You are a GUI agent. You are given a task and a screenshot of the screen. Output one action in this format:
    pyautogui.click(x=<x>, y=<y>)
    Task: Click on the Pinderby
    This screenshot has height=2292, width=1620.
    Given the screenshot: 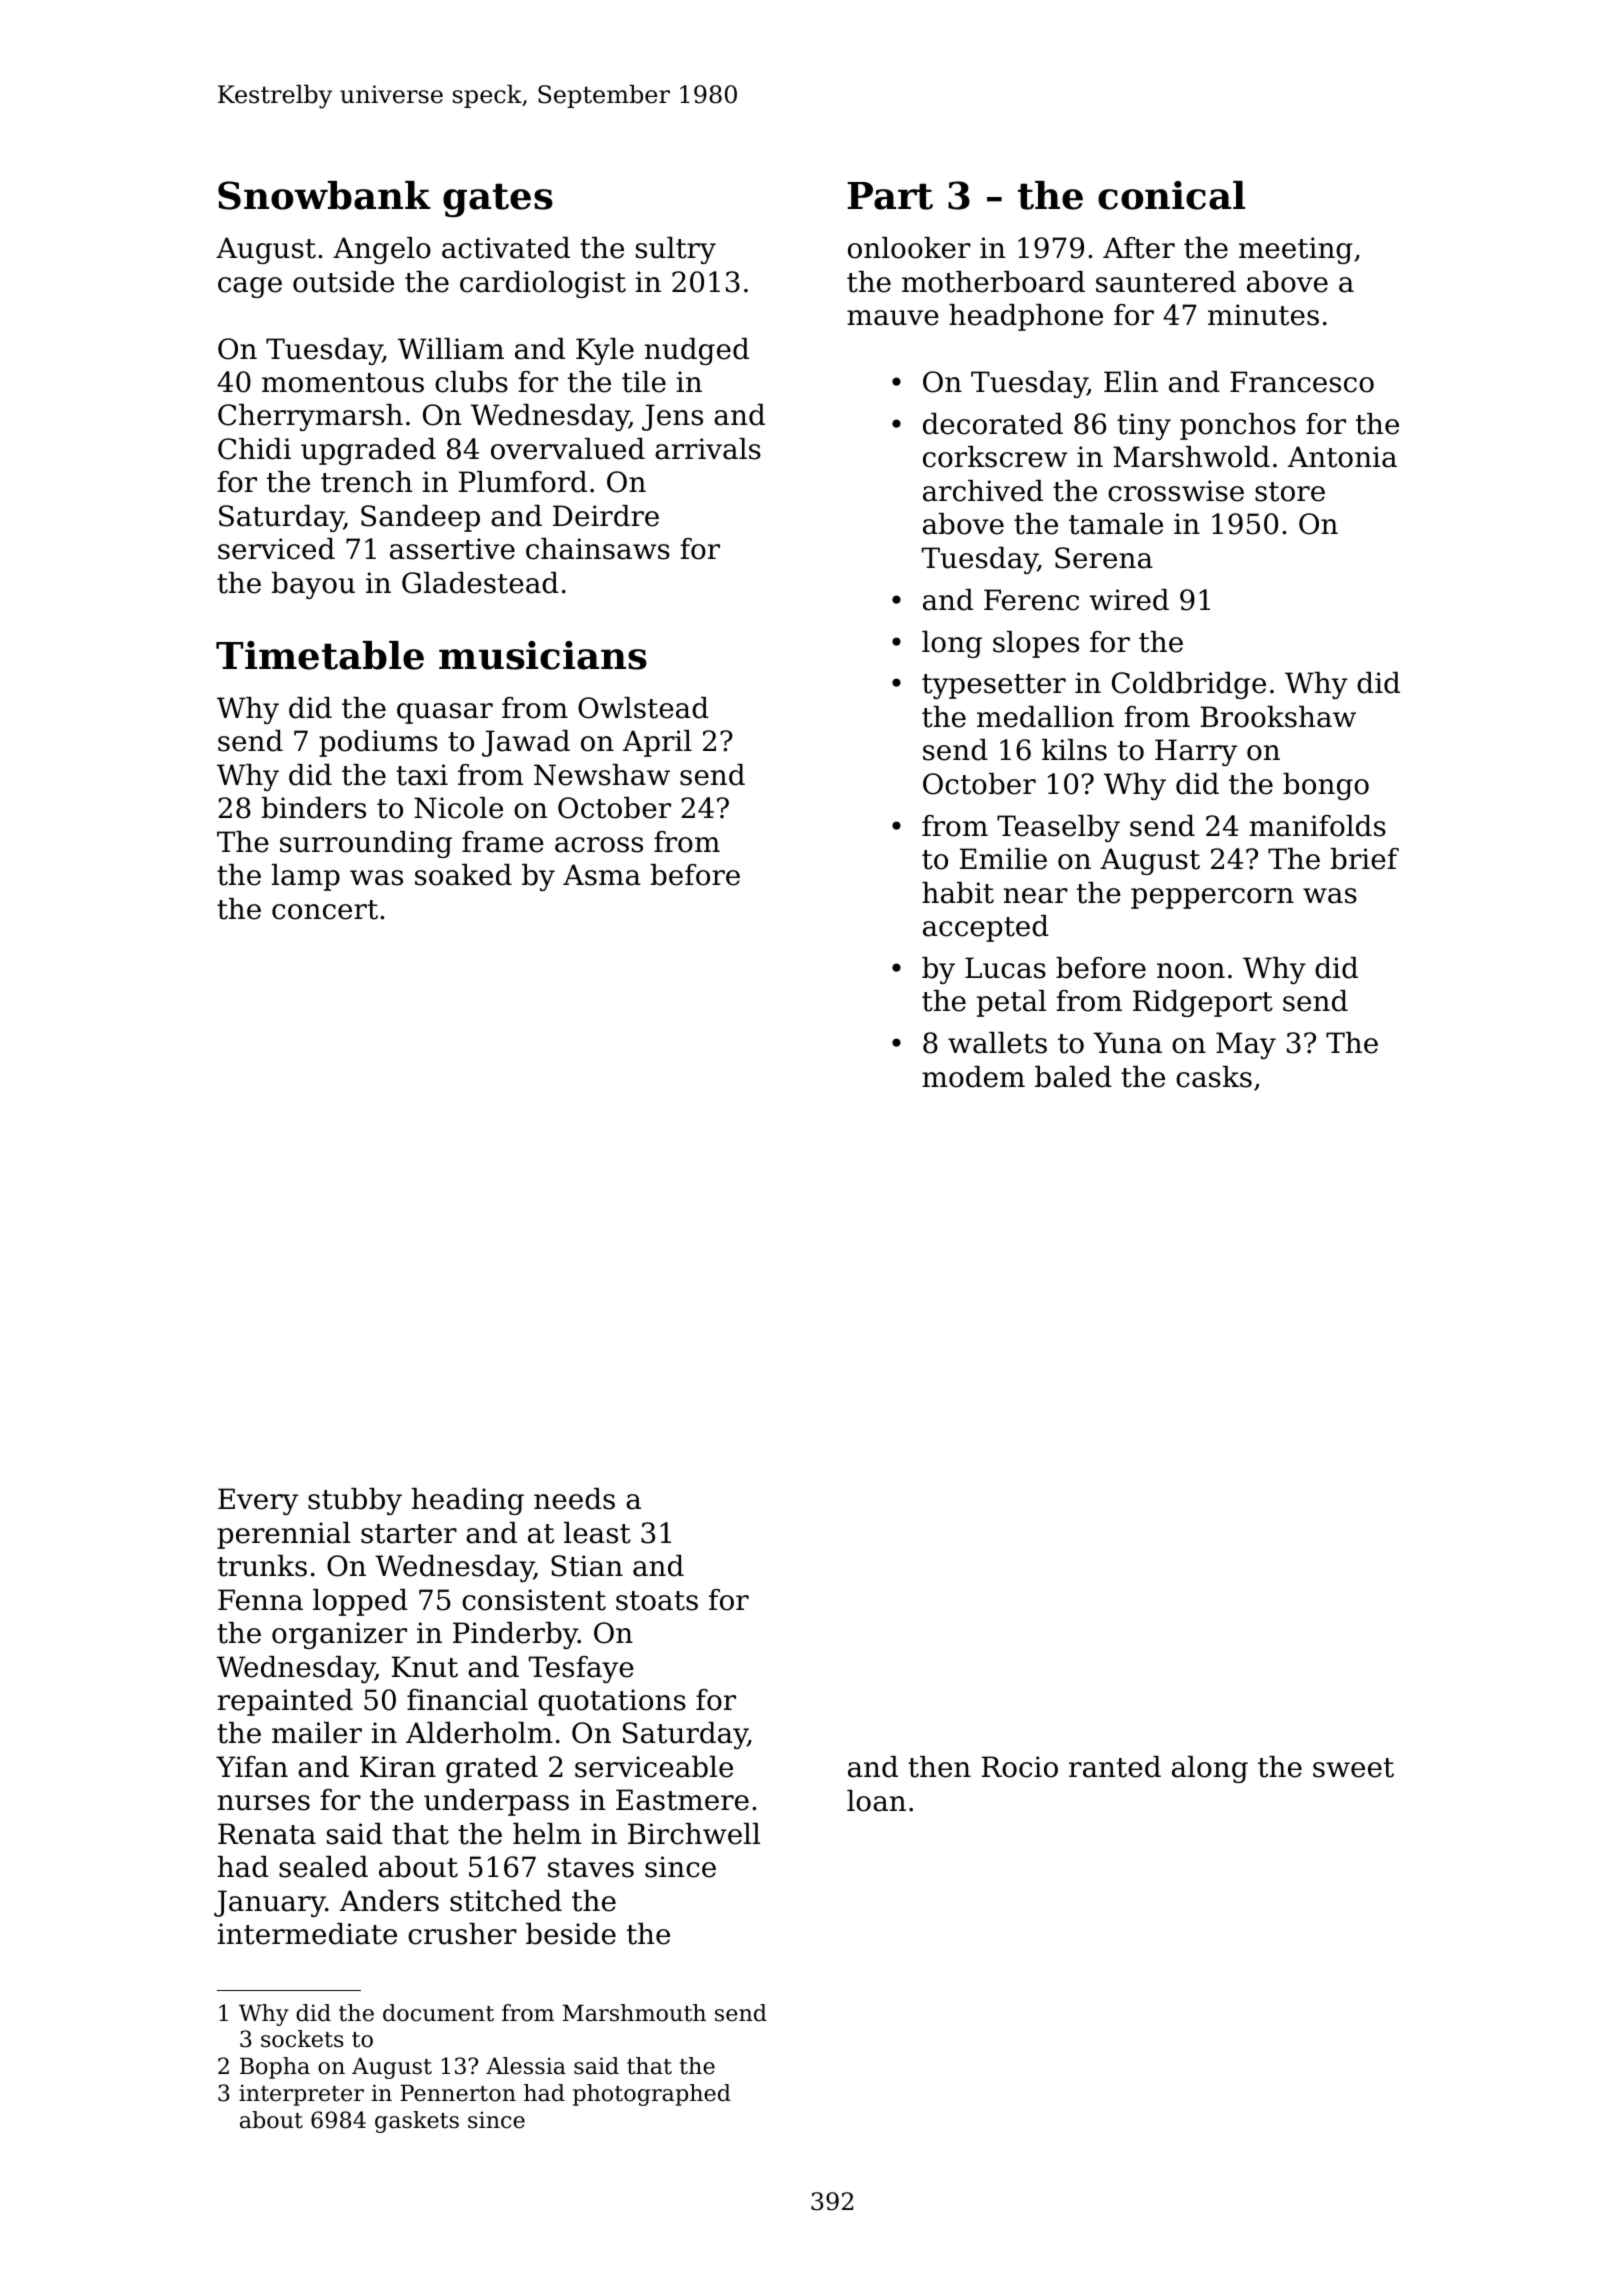 What is the action you would take?
    pyautogui.click(x=515, y=1635)
